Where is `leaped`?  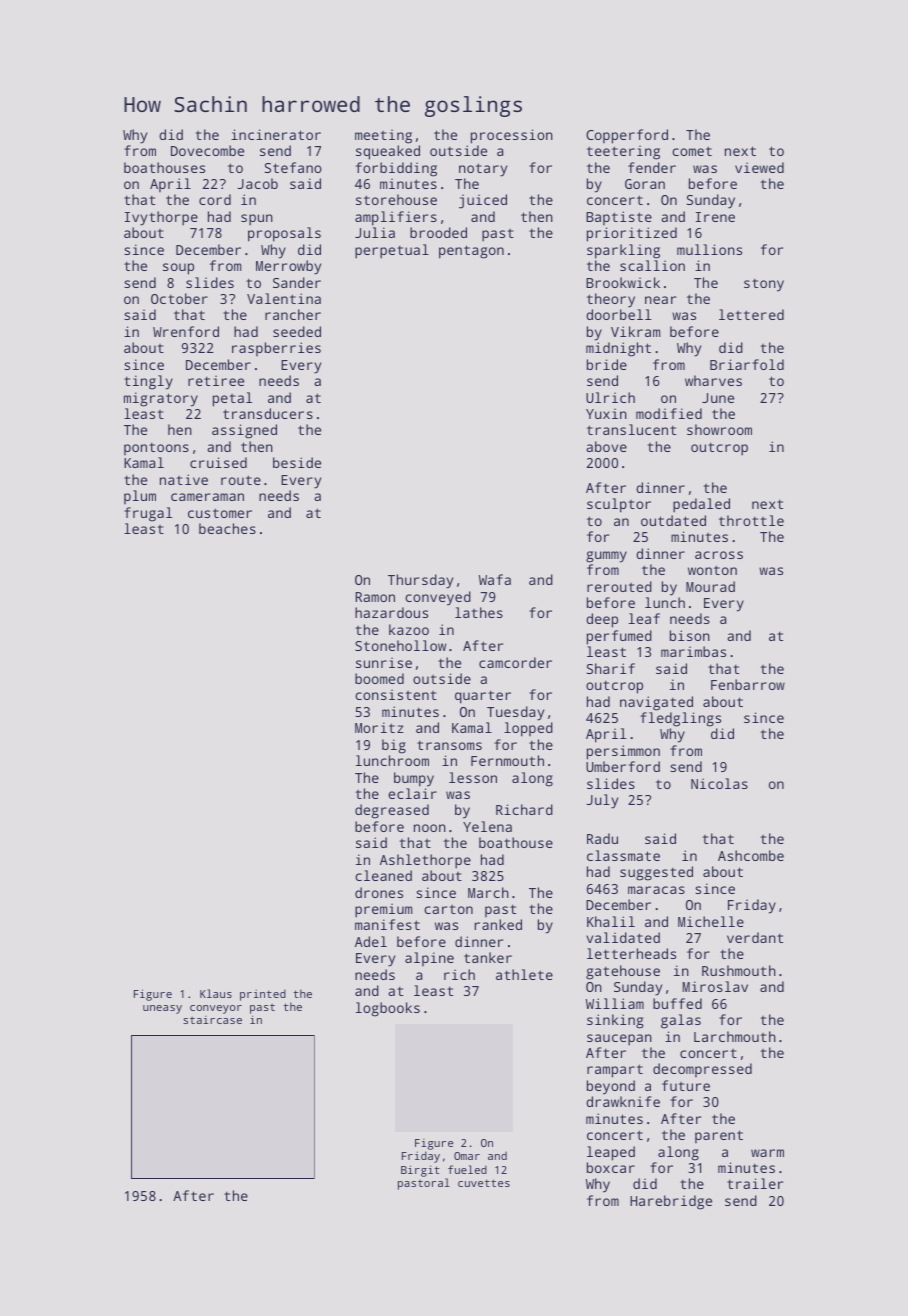 leaped is located at coordinates (611, 1153).
